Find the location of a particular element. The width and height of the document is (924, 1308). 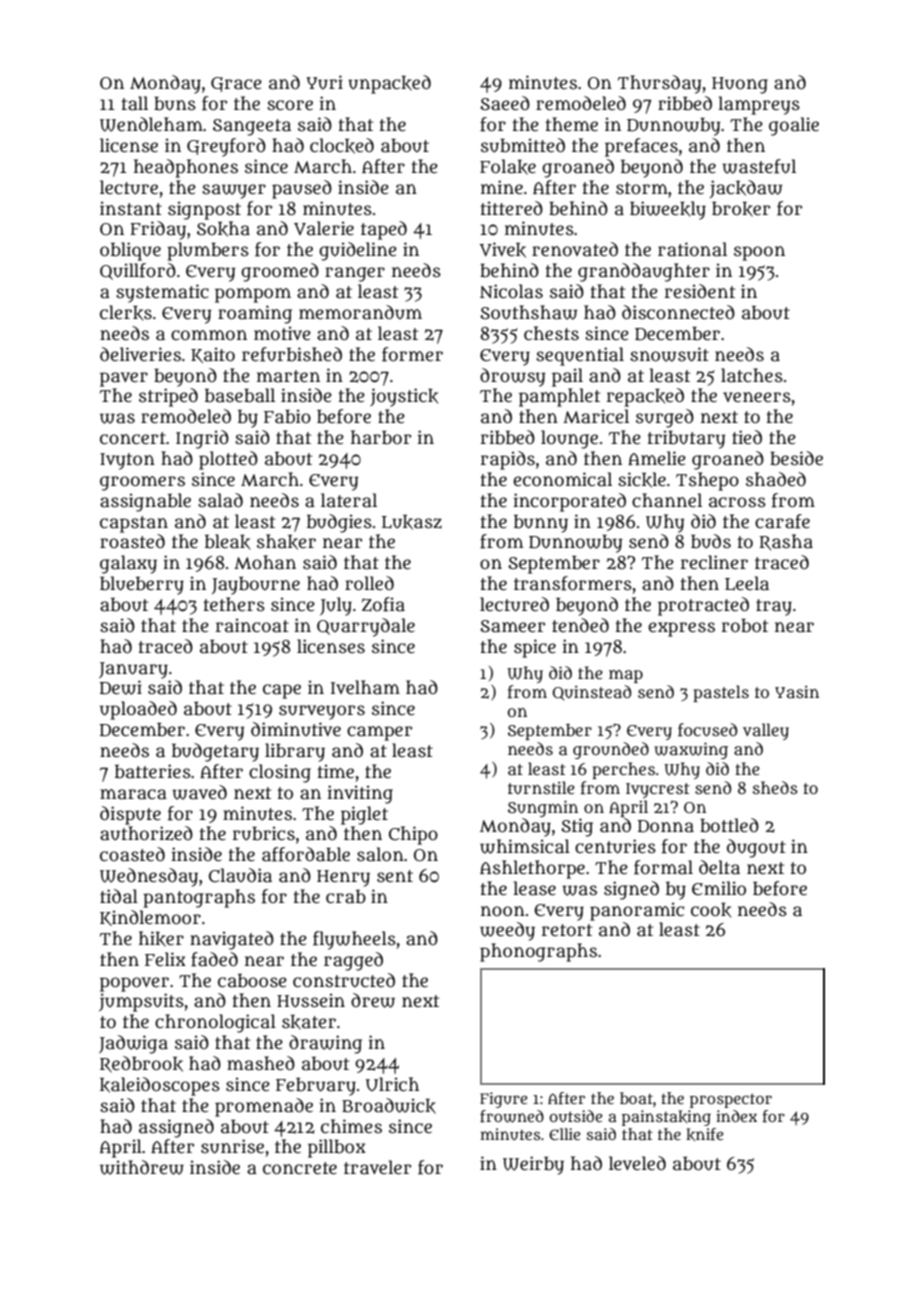

boat is located at coordinates (636, 1098).
